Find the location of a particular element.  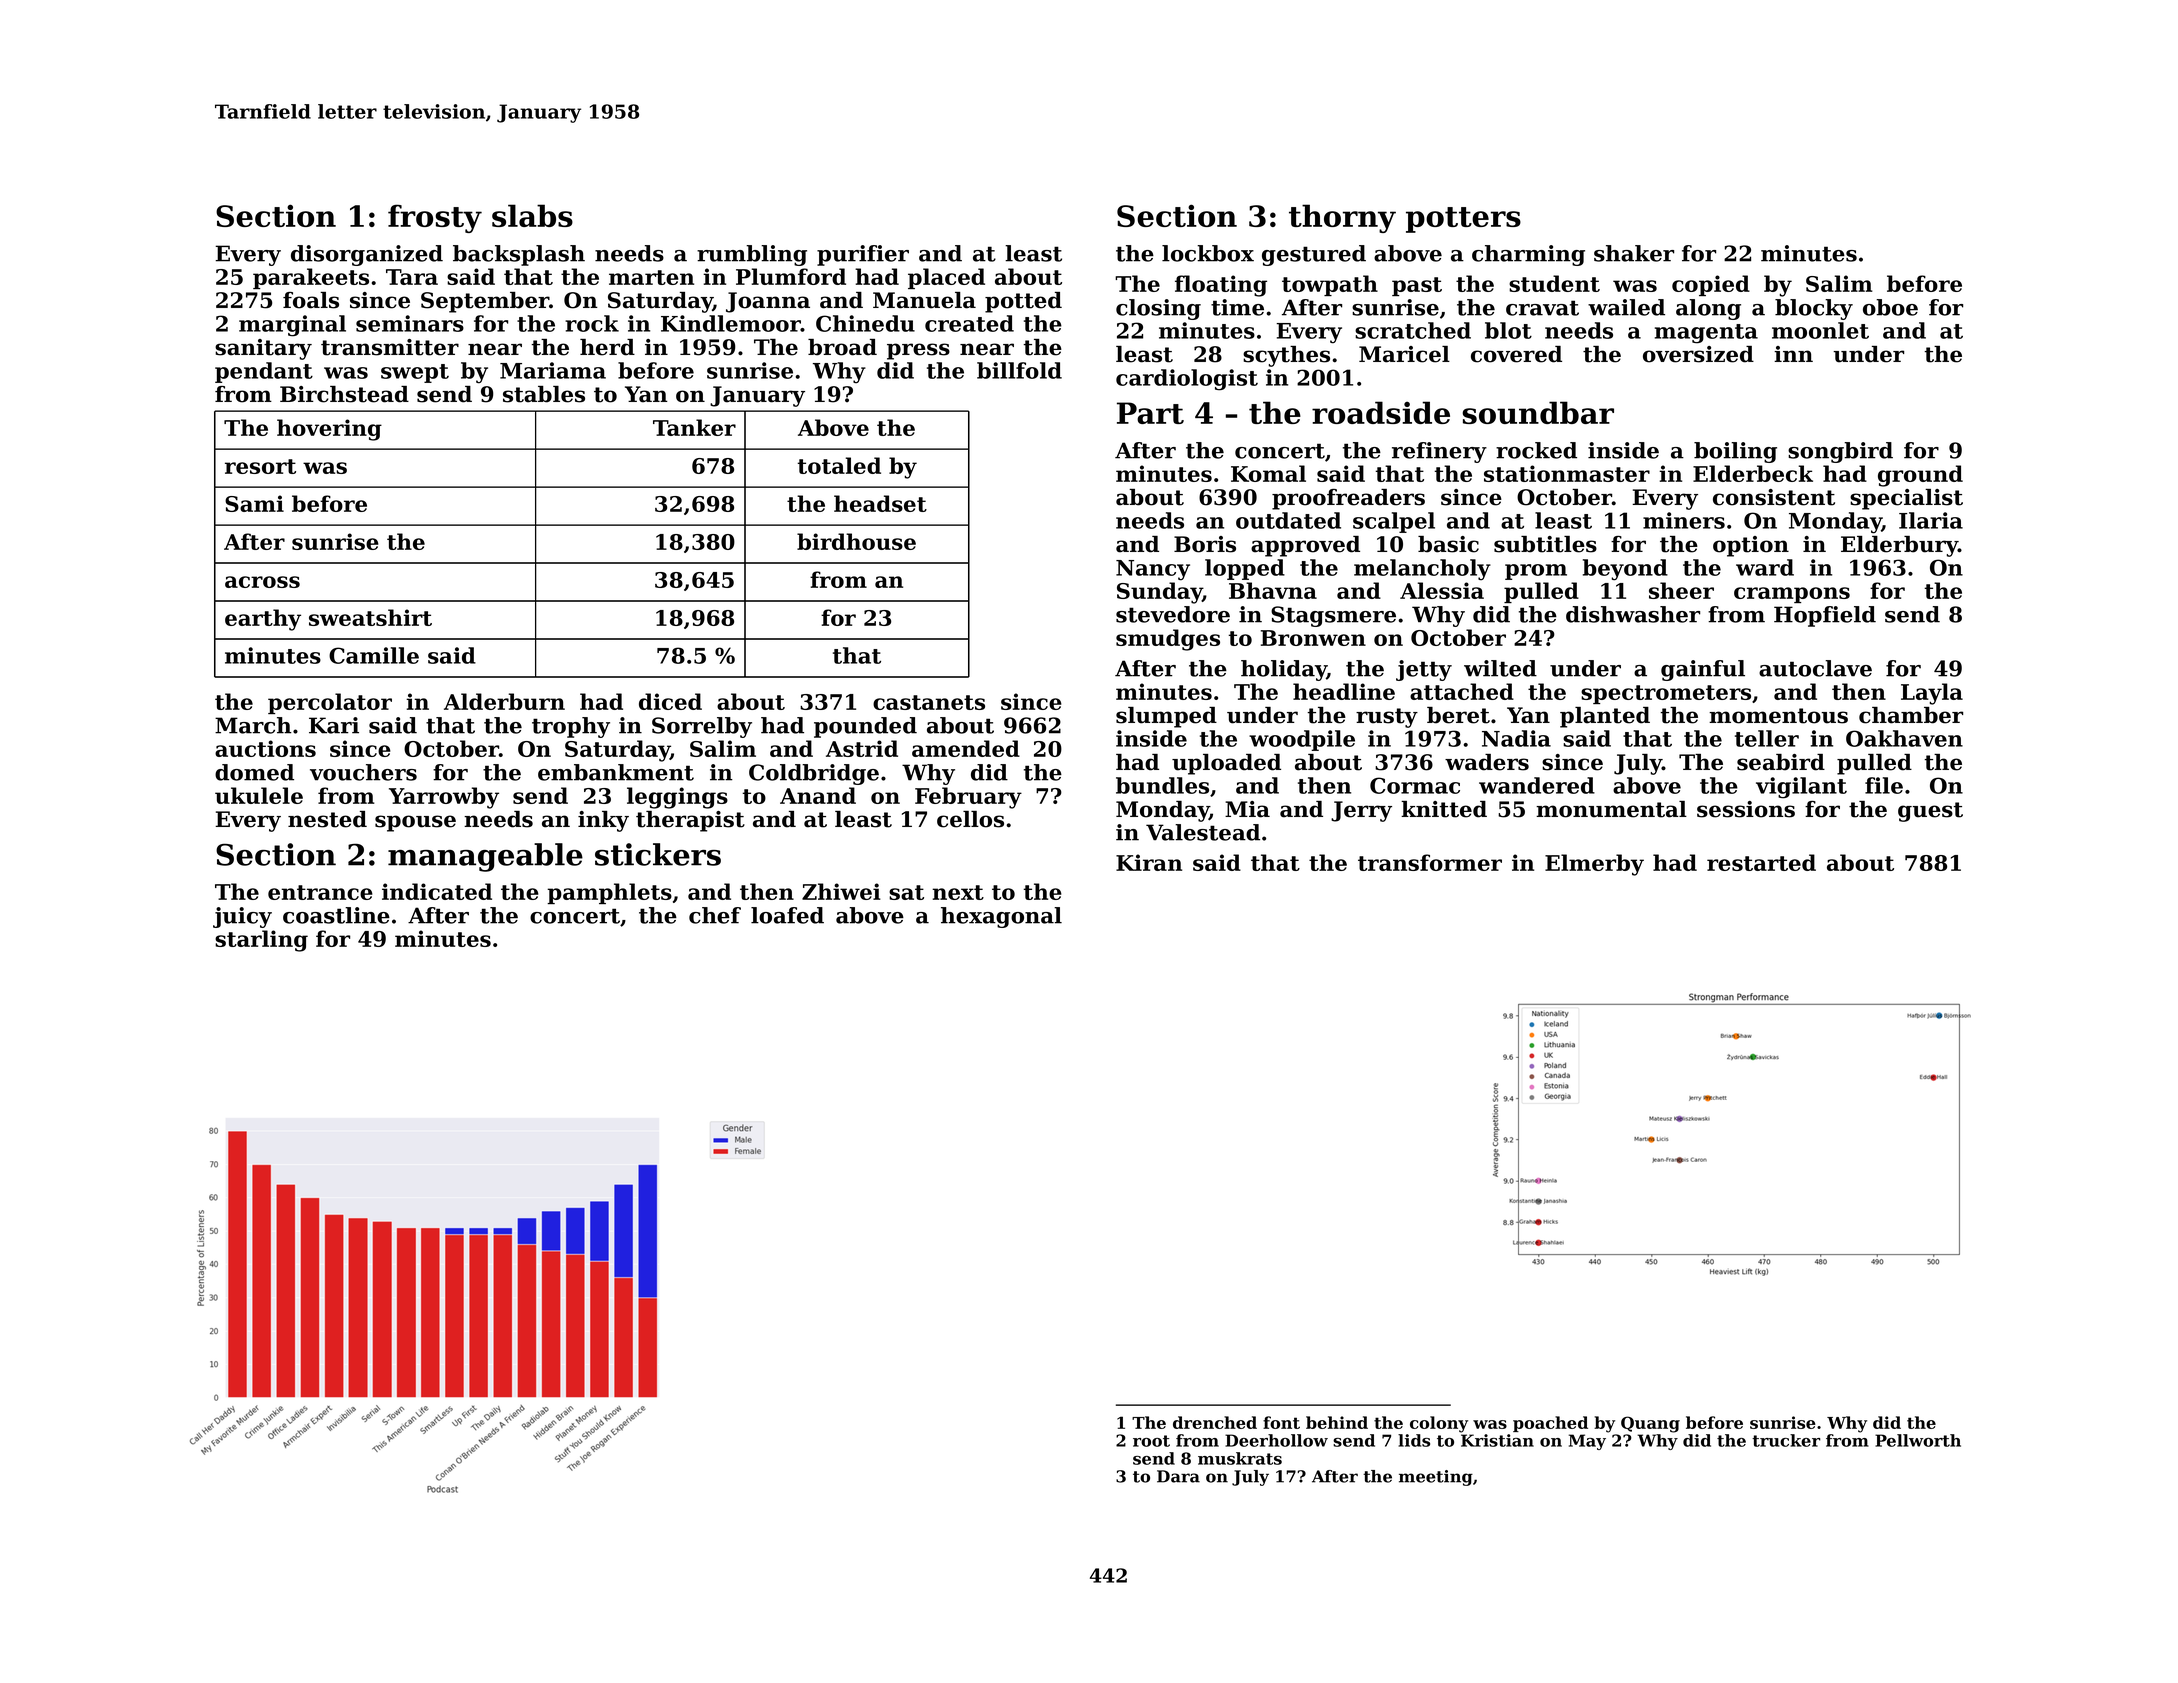

chef is located at coordinates (715, 915).
